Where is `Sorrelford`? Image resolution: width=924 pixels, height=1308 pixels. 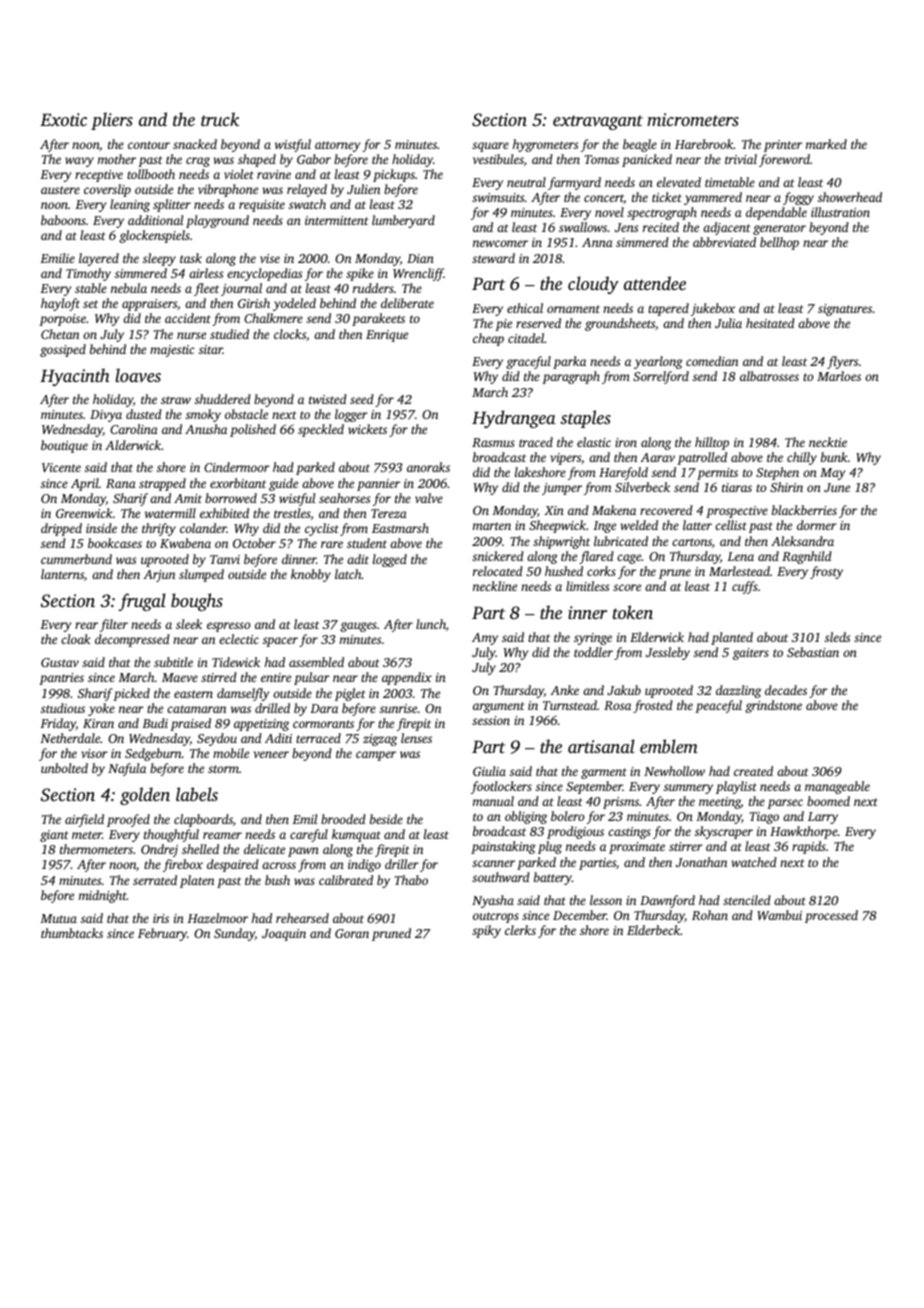
Sorrelford is located at coordinates (661, 377).
